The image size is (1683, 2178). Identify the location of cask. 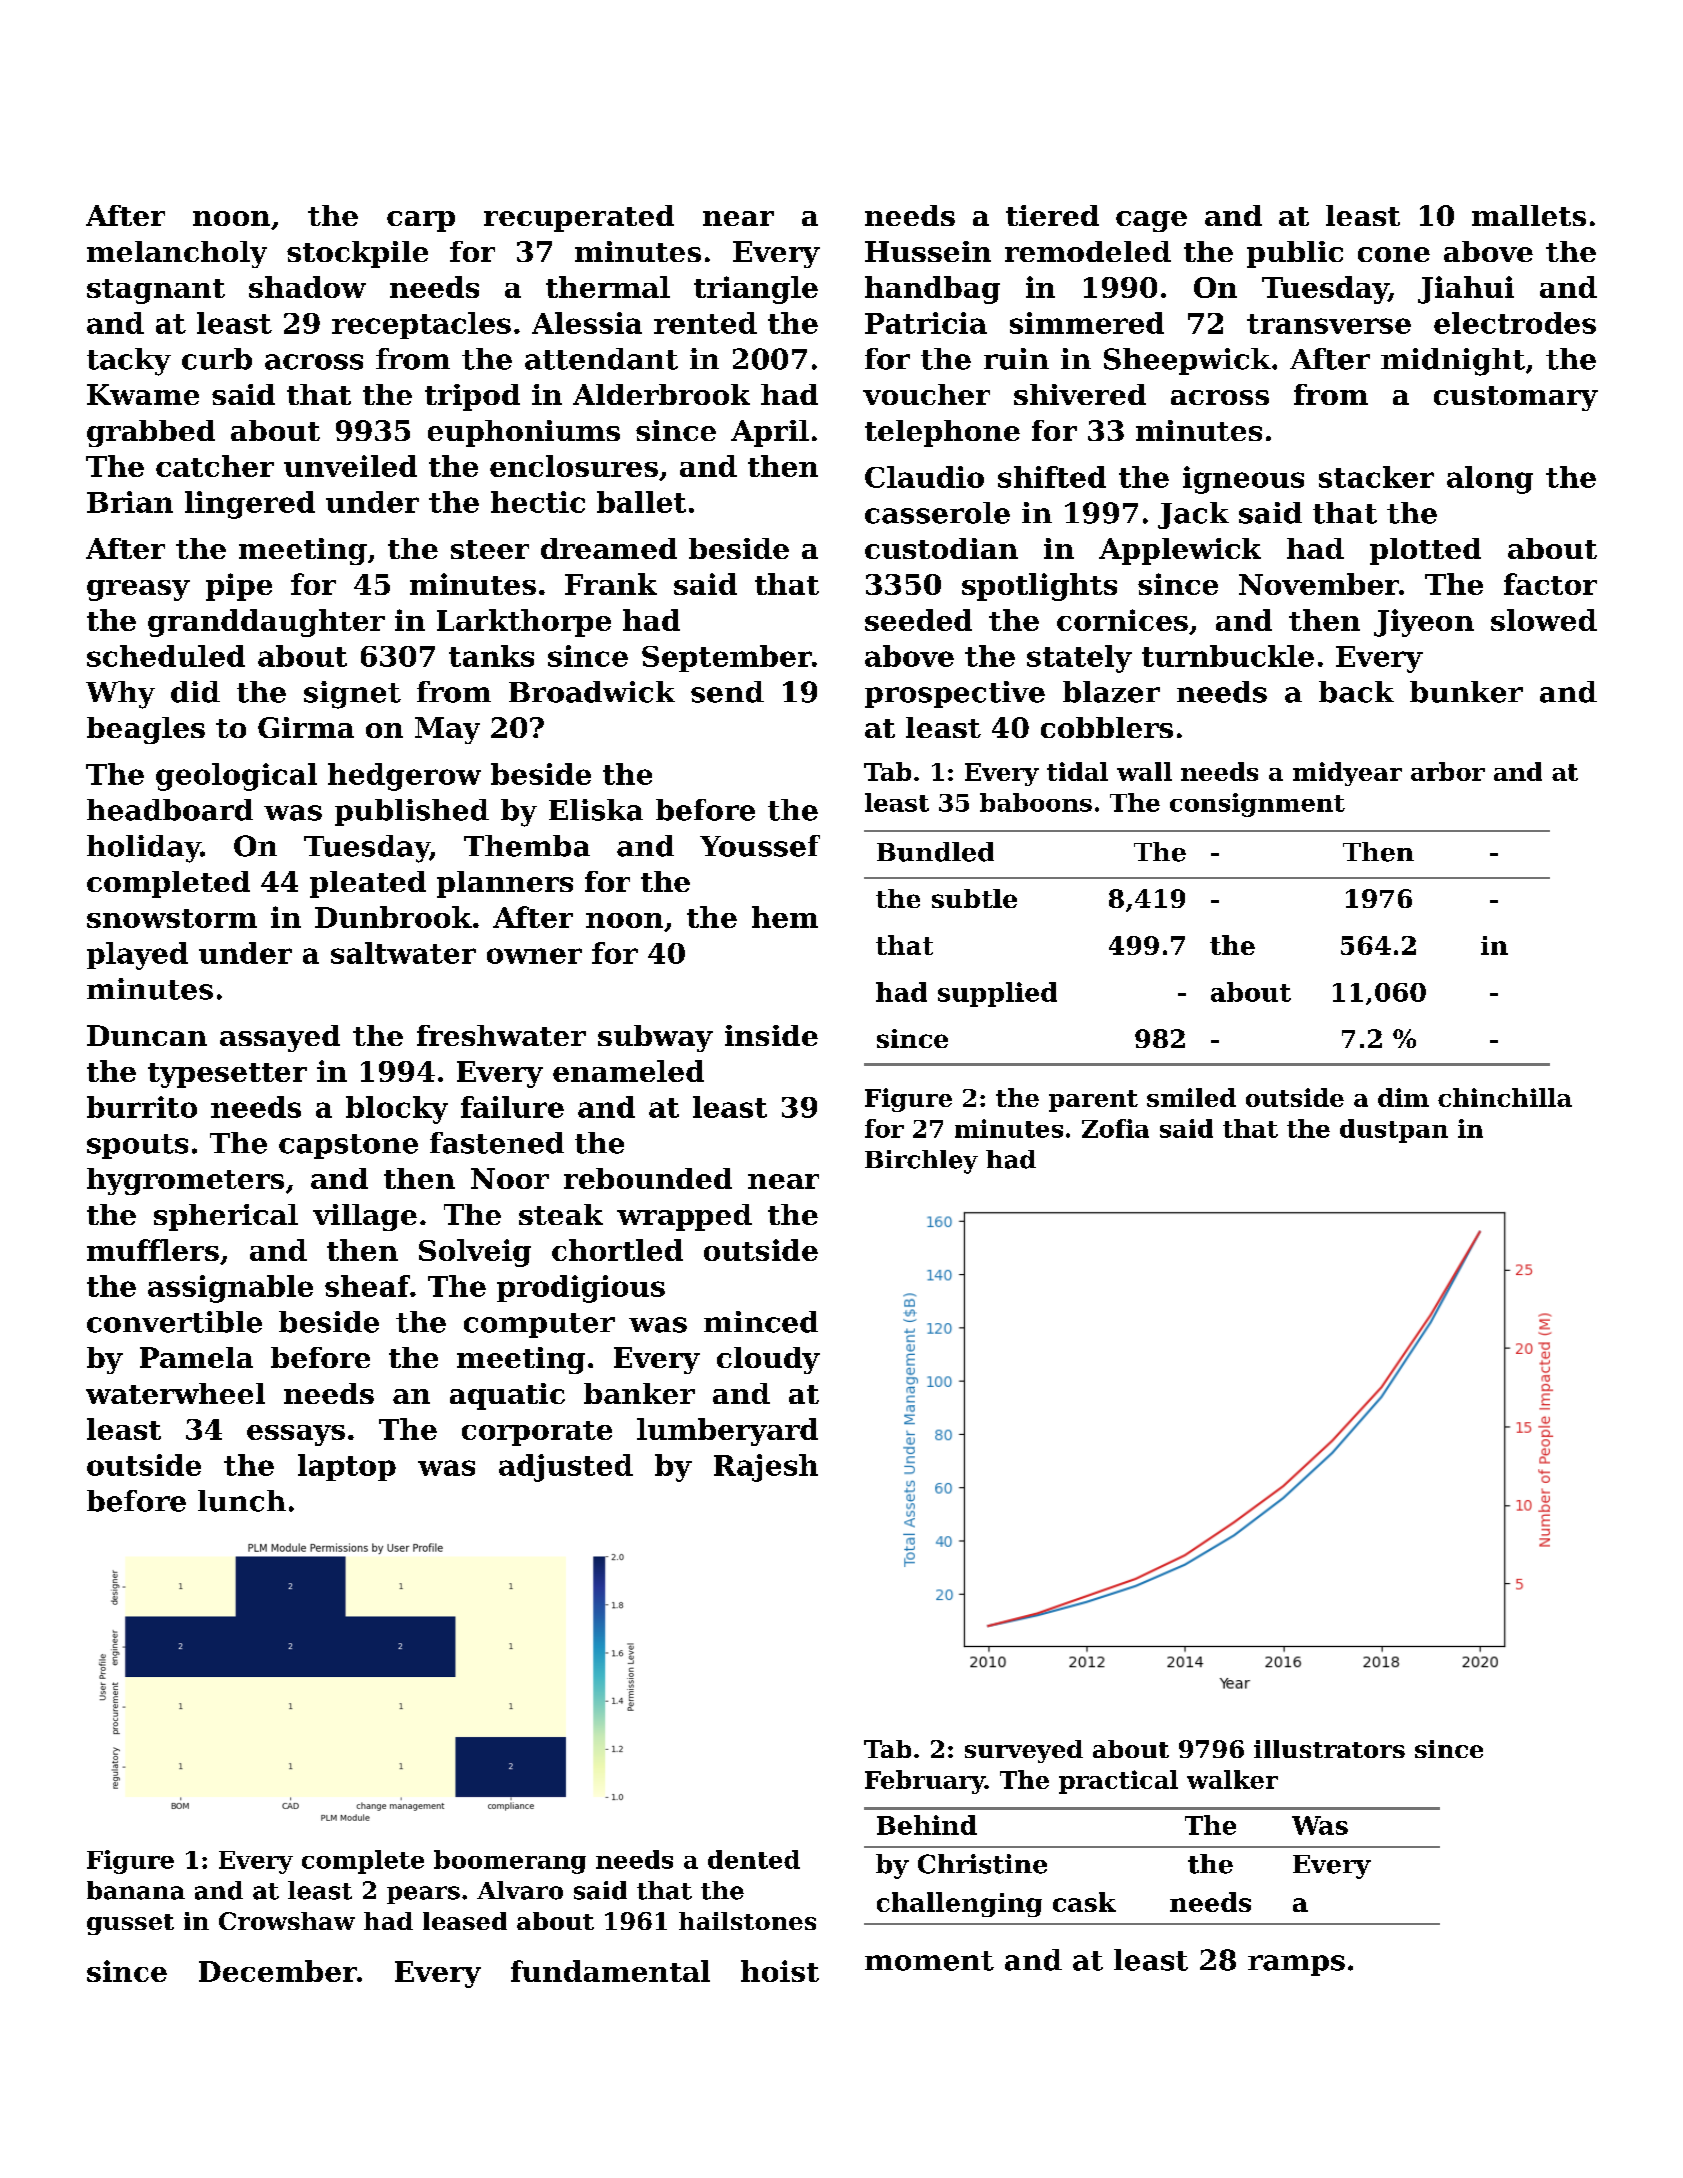
(1084, 1902).
